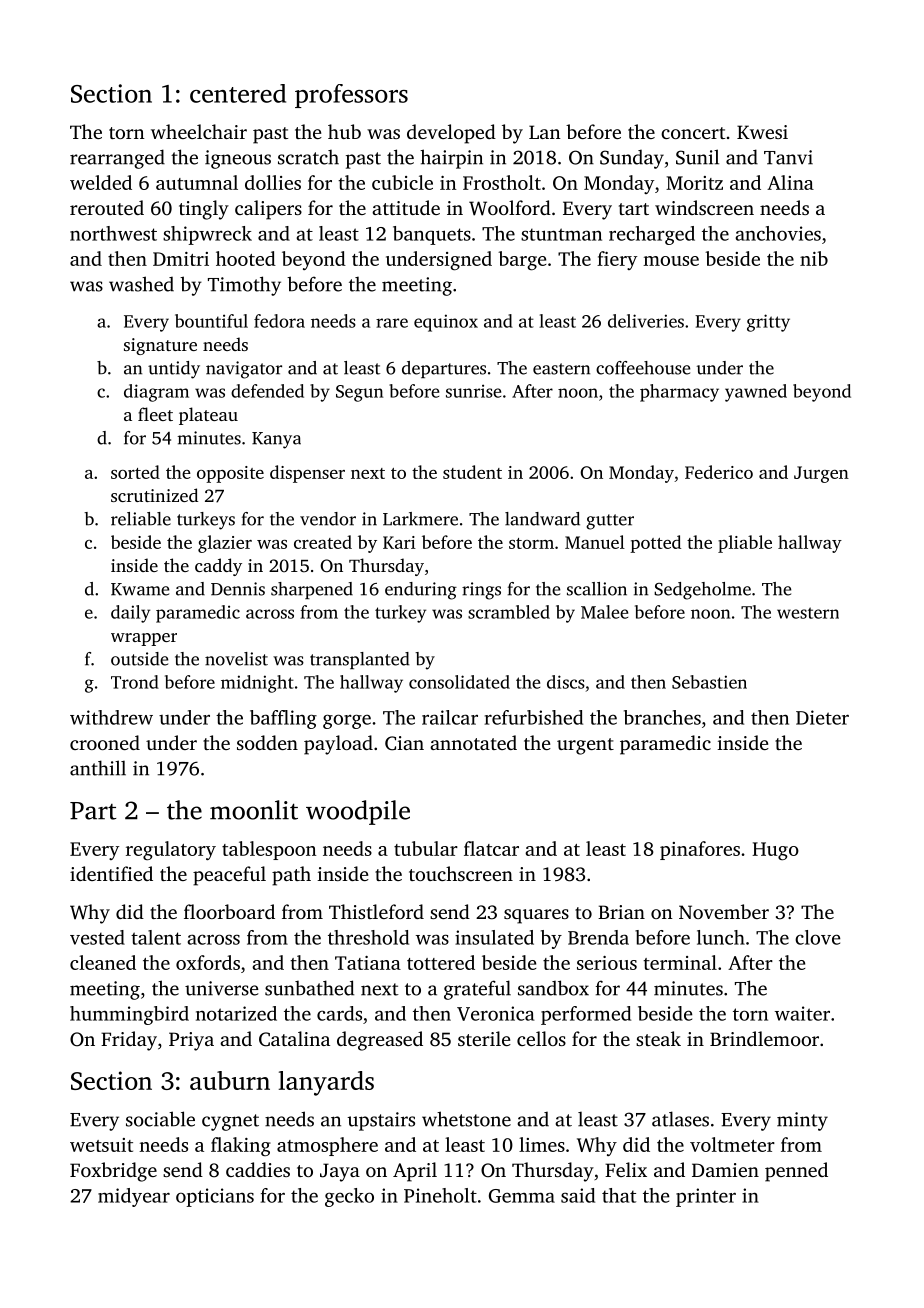 This image has height=1308, width=924. Describe the element at coordinates (349, 1197) in the image. I see `gecko` at that location.
